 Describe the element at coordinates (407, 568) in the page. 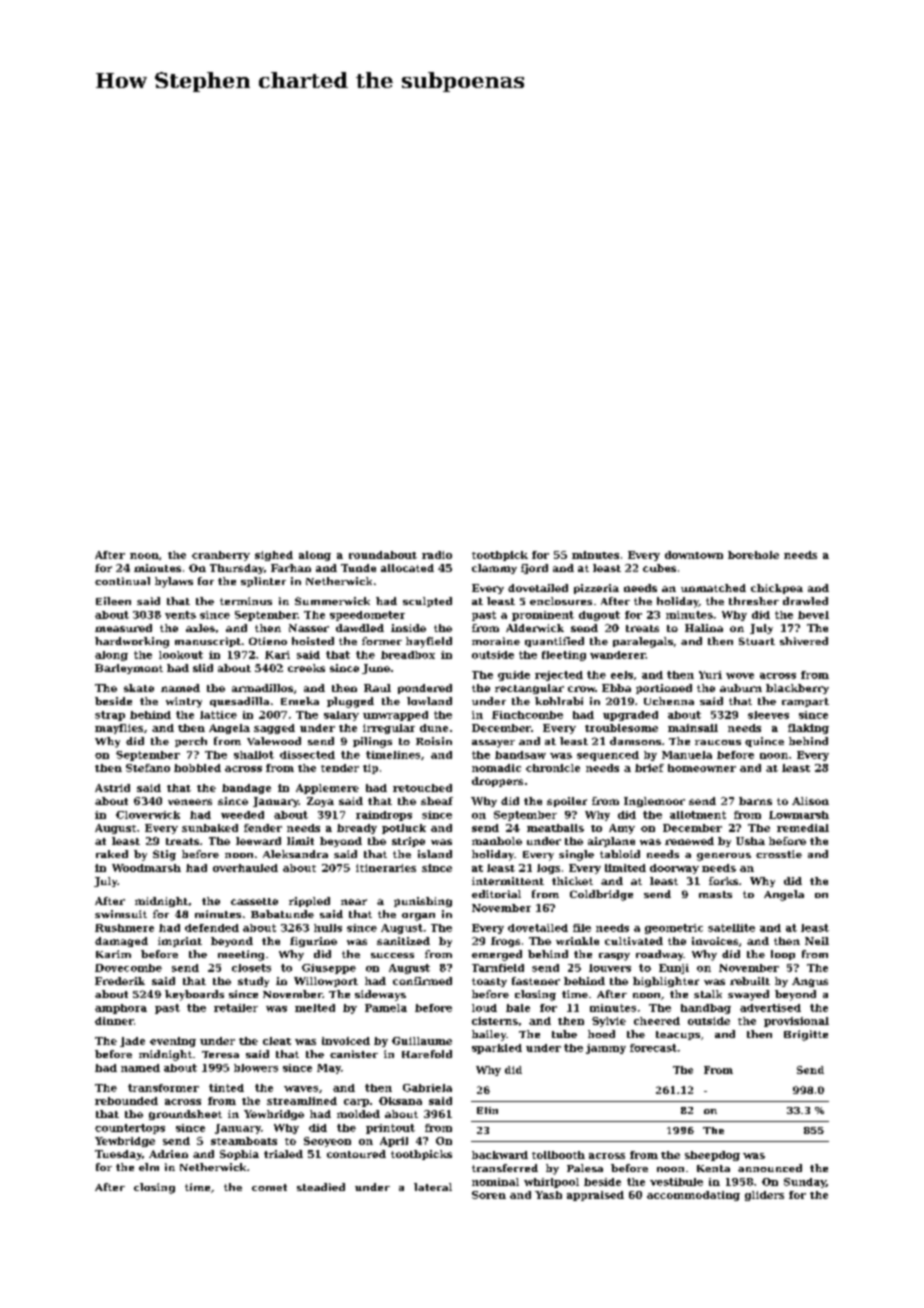

I see `allocated` at that location.
